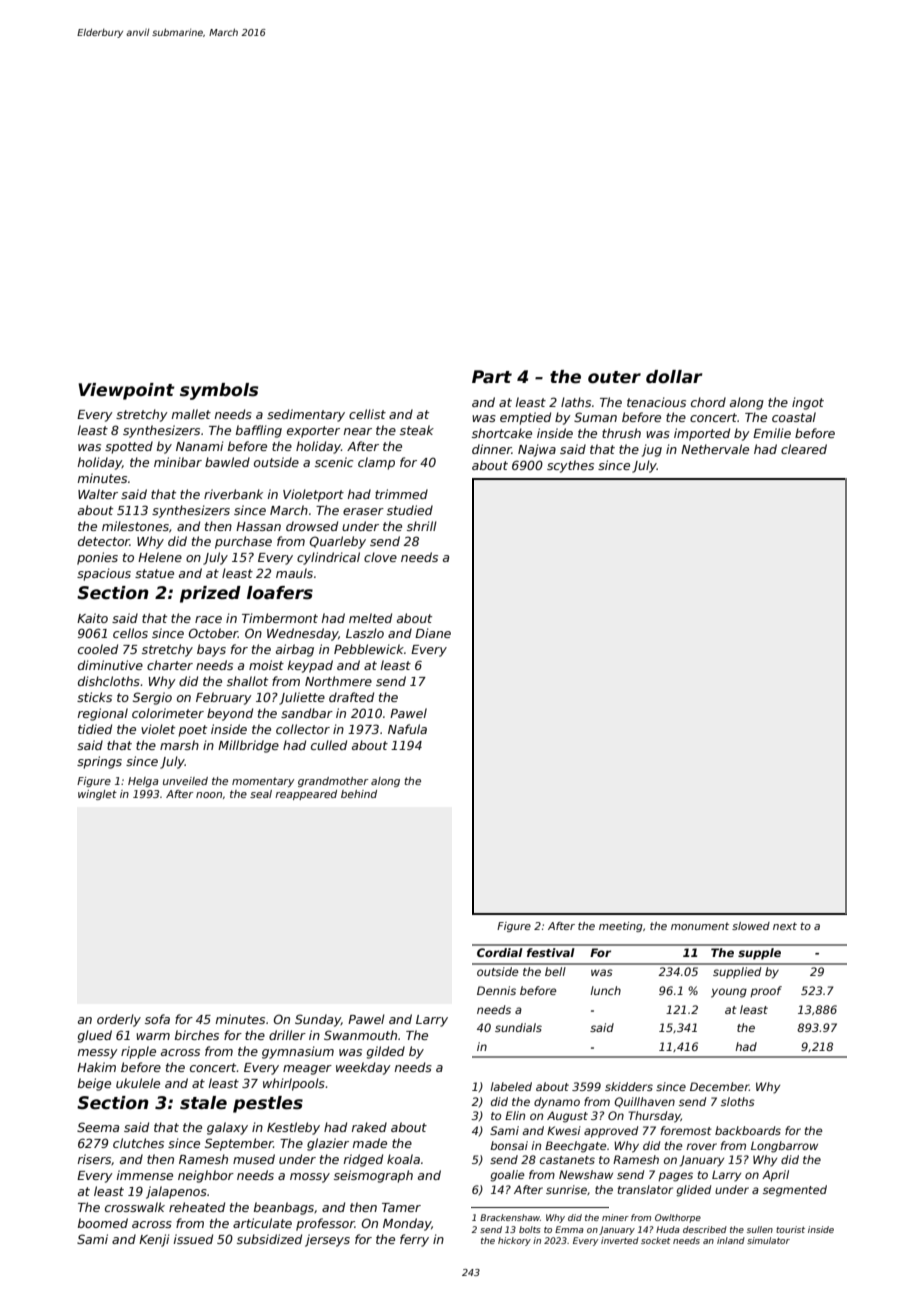  I want to click on meeting, so click(621, 927).
